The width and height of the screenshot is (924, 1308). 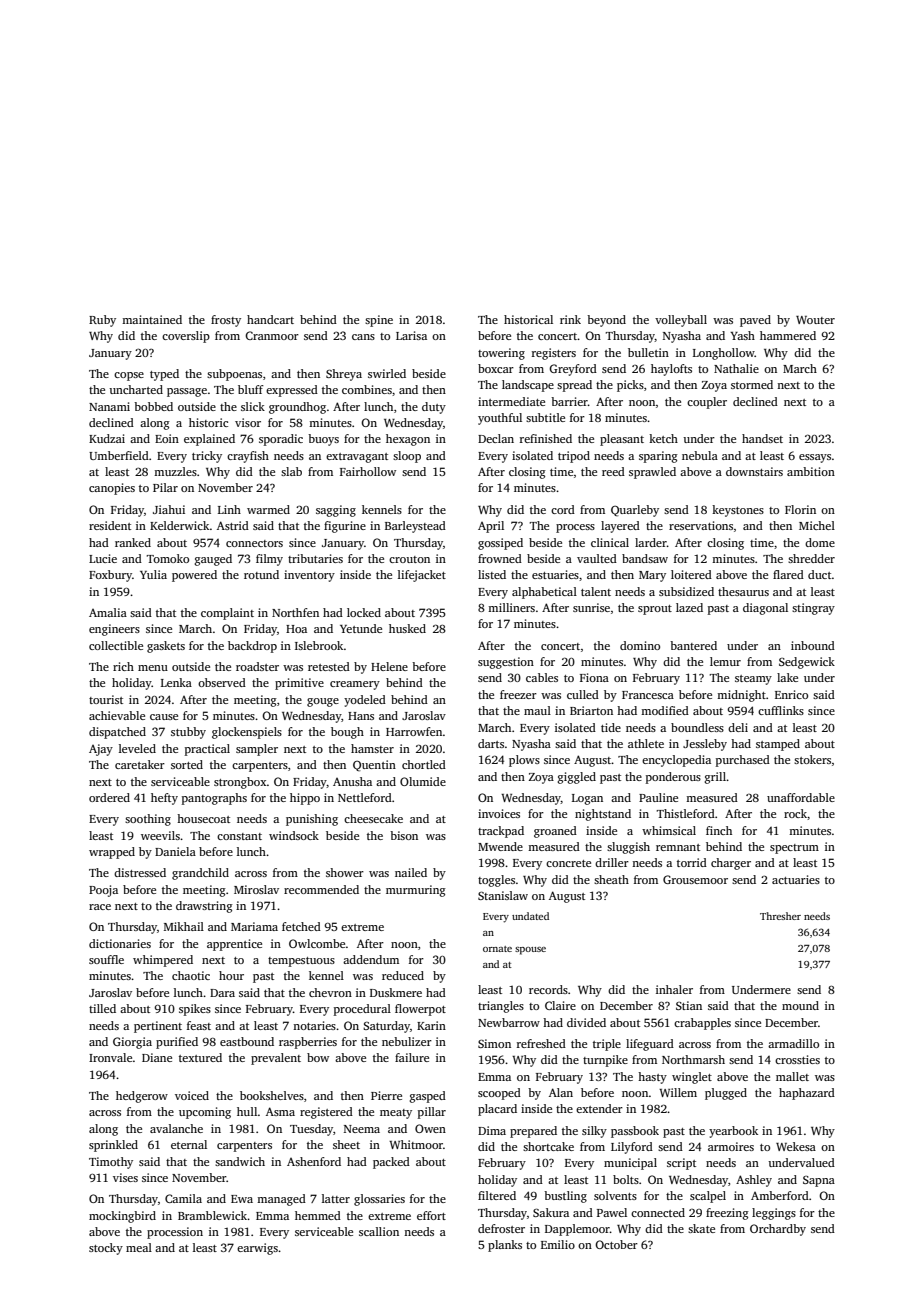 I want to click on stokers, so click(x=812, y=759).
